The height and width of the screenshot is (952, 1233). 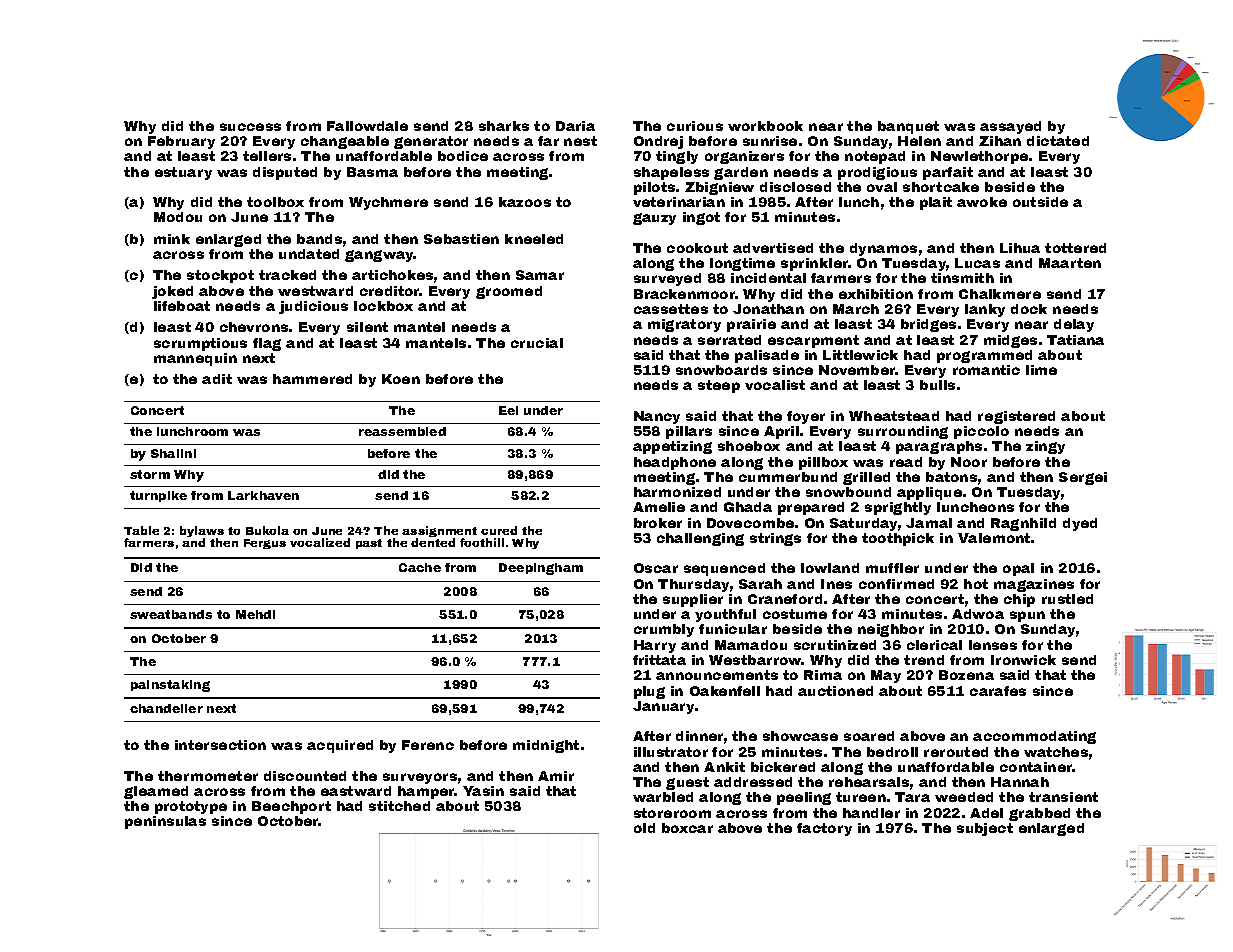 What do you see at coordinates (183, 173) in the screenshot?
I see `estuary` at bounding box center [183, 173].
